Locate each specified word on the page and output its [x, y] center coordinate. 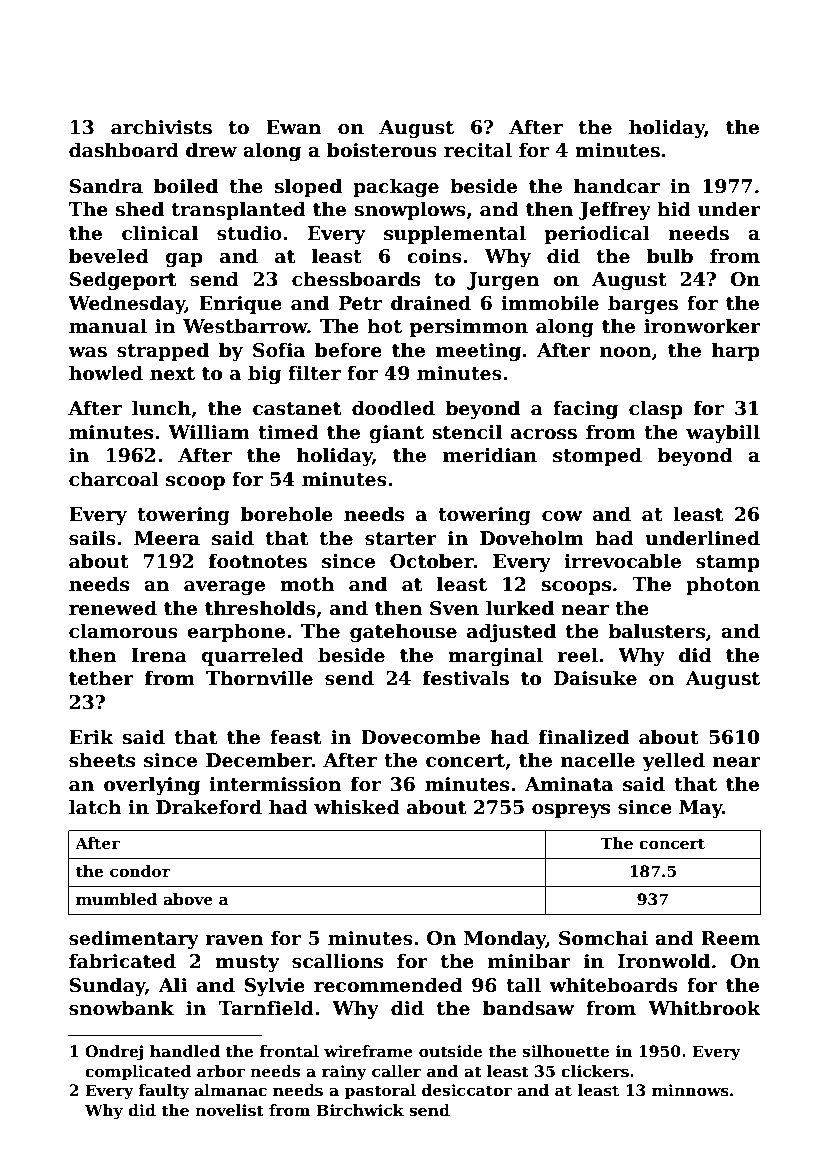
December [259, 760]
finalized [584, 737]
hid [674, 209]
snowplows [410, 210]
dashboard [124, 150]
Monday [505, 939]
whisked [357, 807]
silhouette [565, 1051]
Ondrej [114, 1053]
